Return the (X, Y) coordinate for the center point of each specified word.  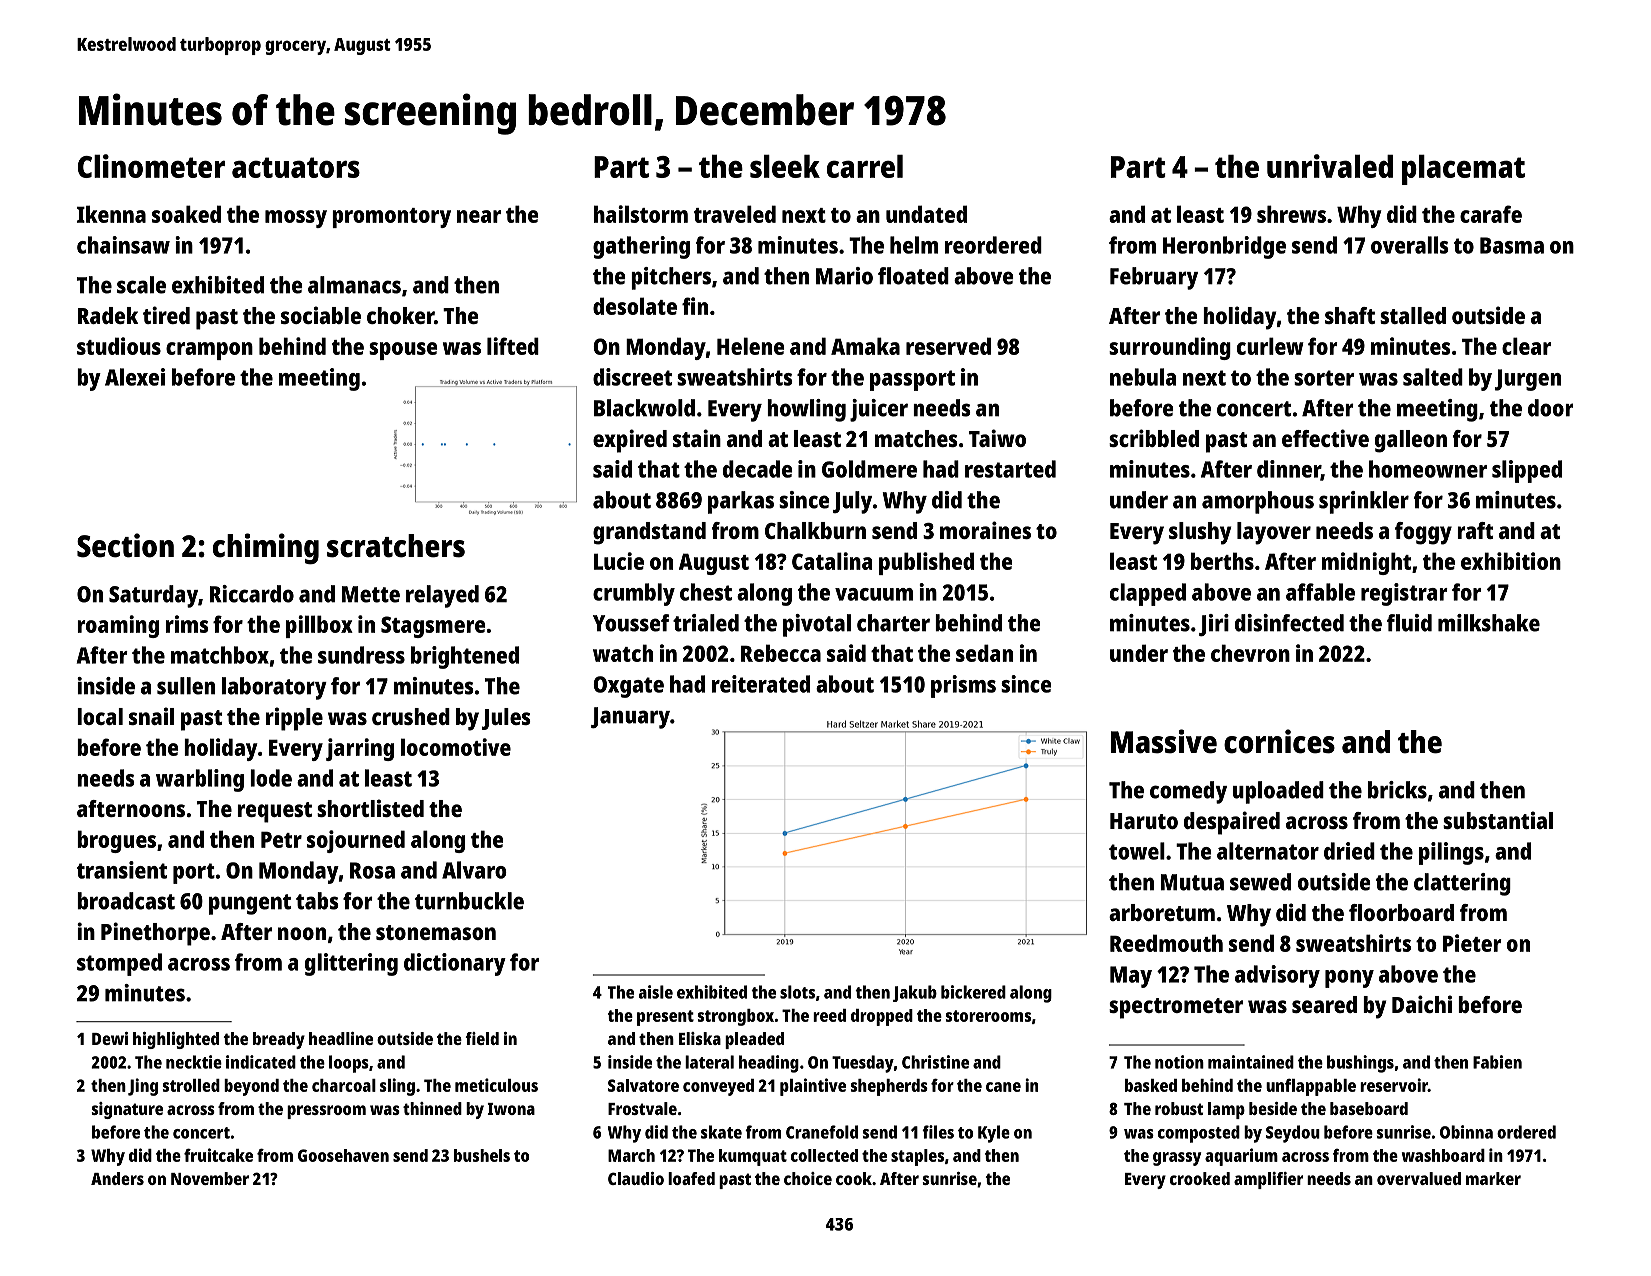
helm (914, 245)
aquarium (1241, 1157)
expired (630, 441)
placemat (1463, 170)
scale (141, 285)
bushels (482, 1155)
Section (125, 545)
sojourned (356, 841)
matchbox (220, 655)
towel (1137, 851)
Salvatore (643, 1085)
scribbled (1154, 438)
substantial (1498, 820)
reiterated (761, 684)
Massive (1164, 741)
